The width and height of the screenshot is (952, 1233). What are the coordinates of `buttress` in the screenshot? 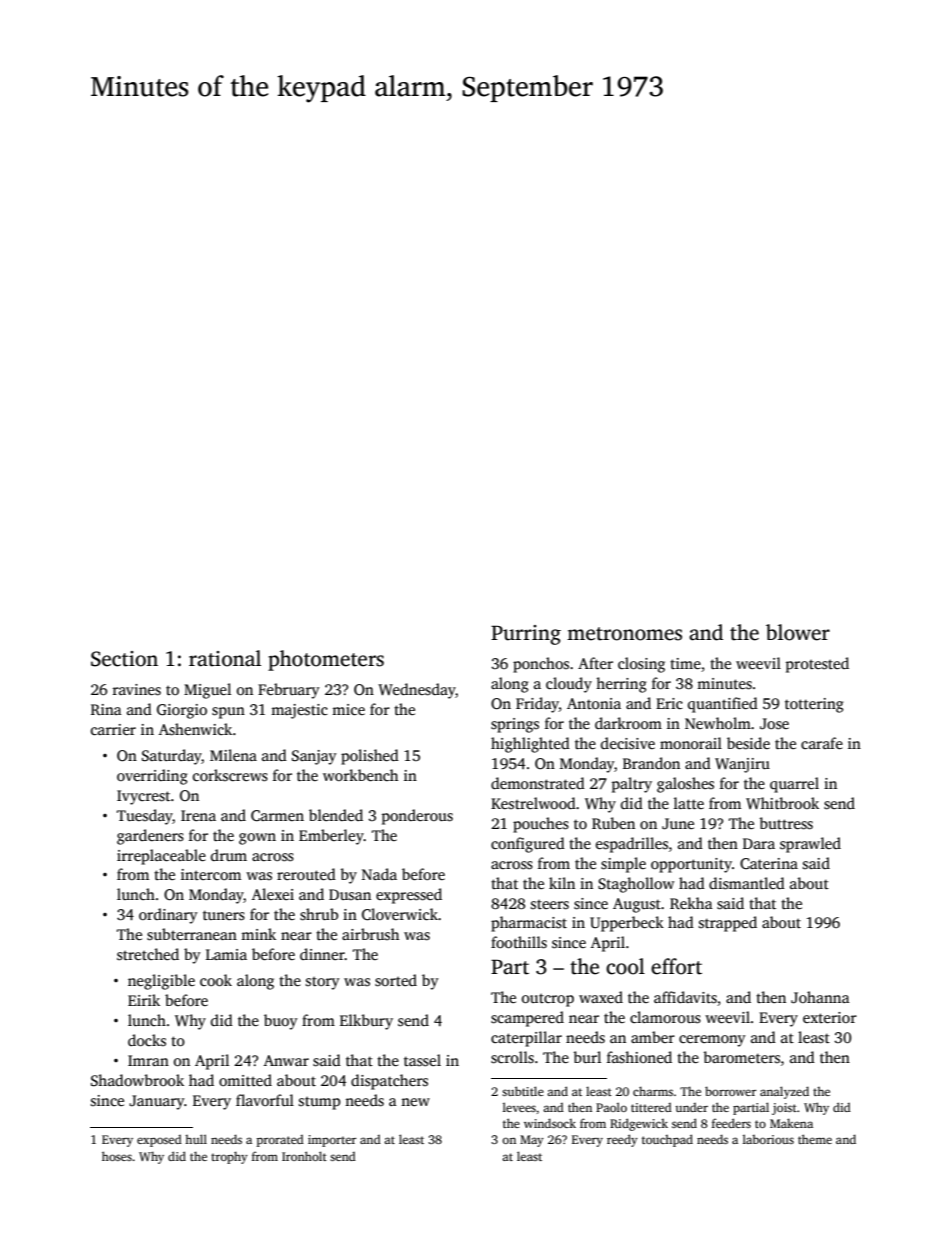 It's located at (786, 823).
